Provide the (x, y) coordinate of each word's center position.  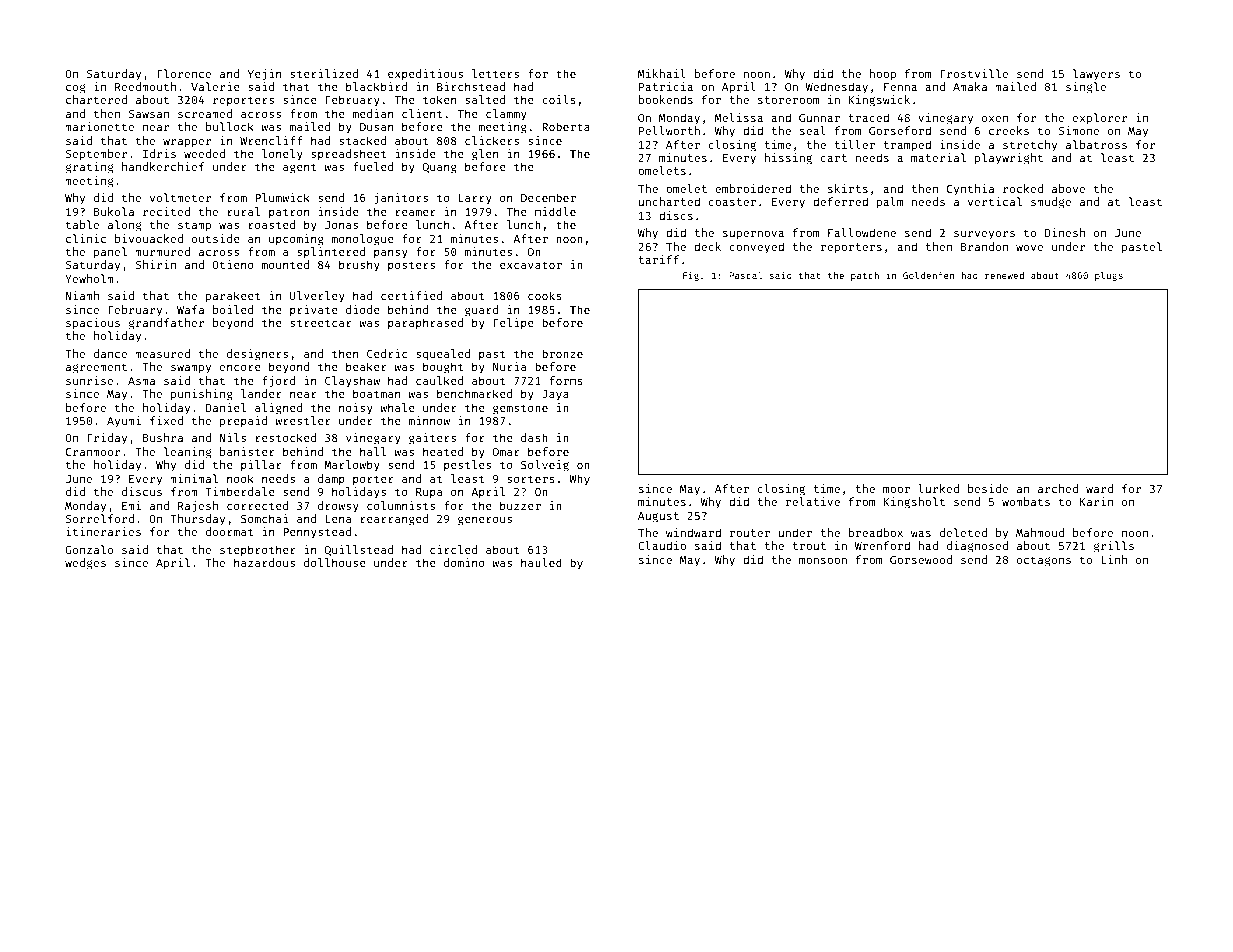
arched (1058, 488)
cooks (545, 295)
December (548, 197)
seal (813, 130)
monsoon (823, 561)
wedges (85, 564)
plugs (1109, 276)
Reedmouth (145, 86)
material (938, 157)
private (314, 311)
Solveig (545, 466)
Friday (107, 439)
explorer (1100, 119)
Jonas (341, 225)
